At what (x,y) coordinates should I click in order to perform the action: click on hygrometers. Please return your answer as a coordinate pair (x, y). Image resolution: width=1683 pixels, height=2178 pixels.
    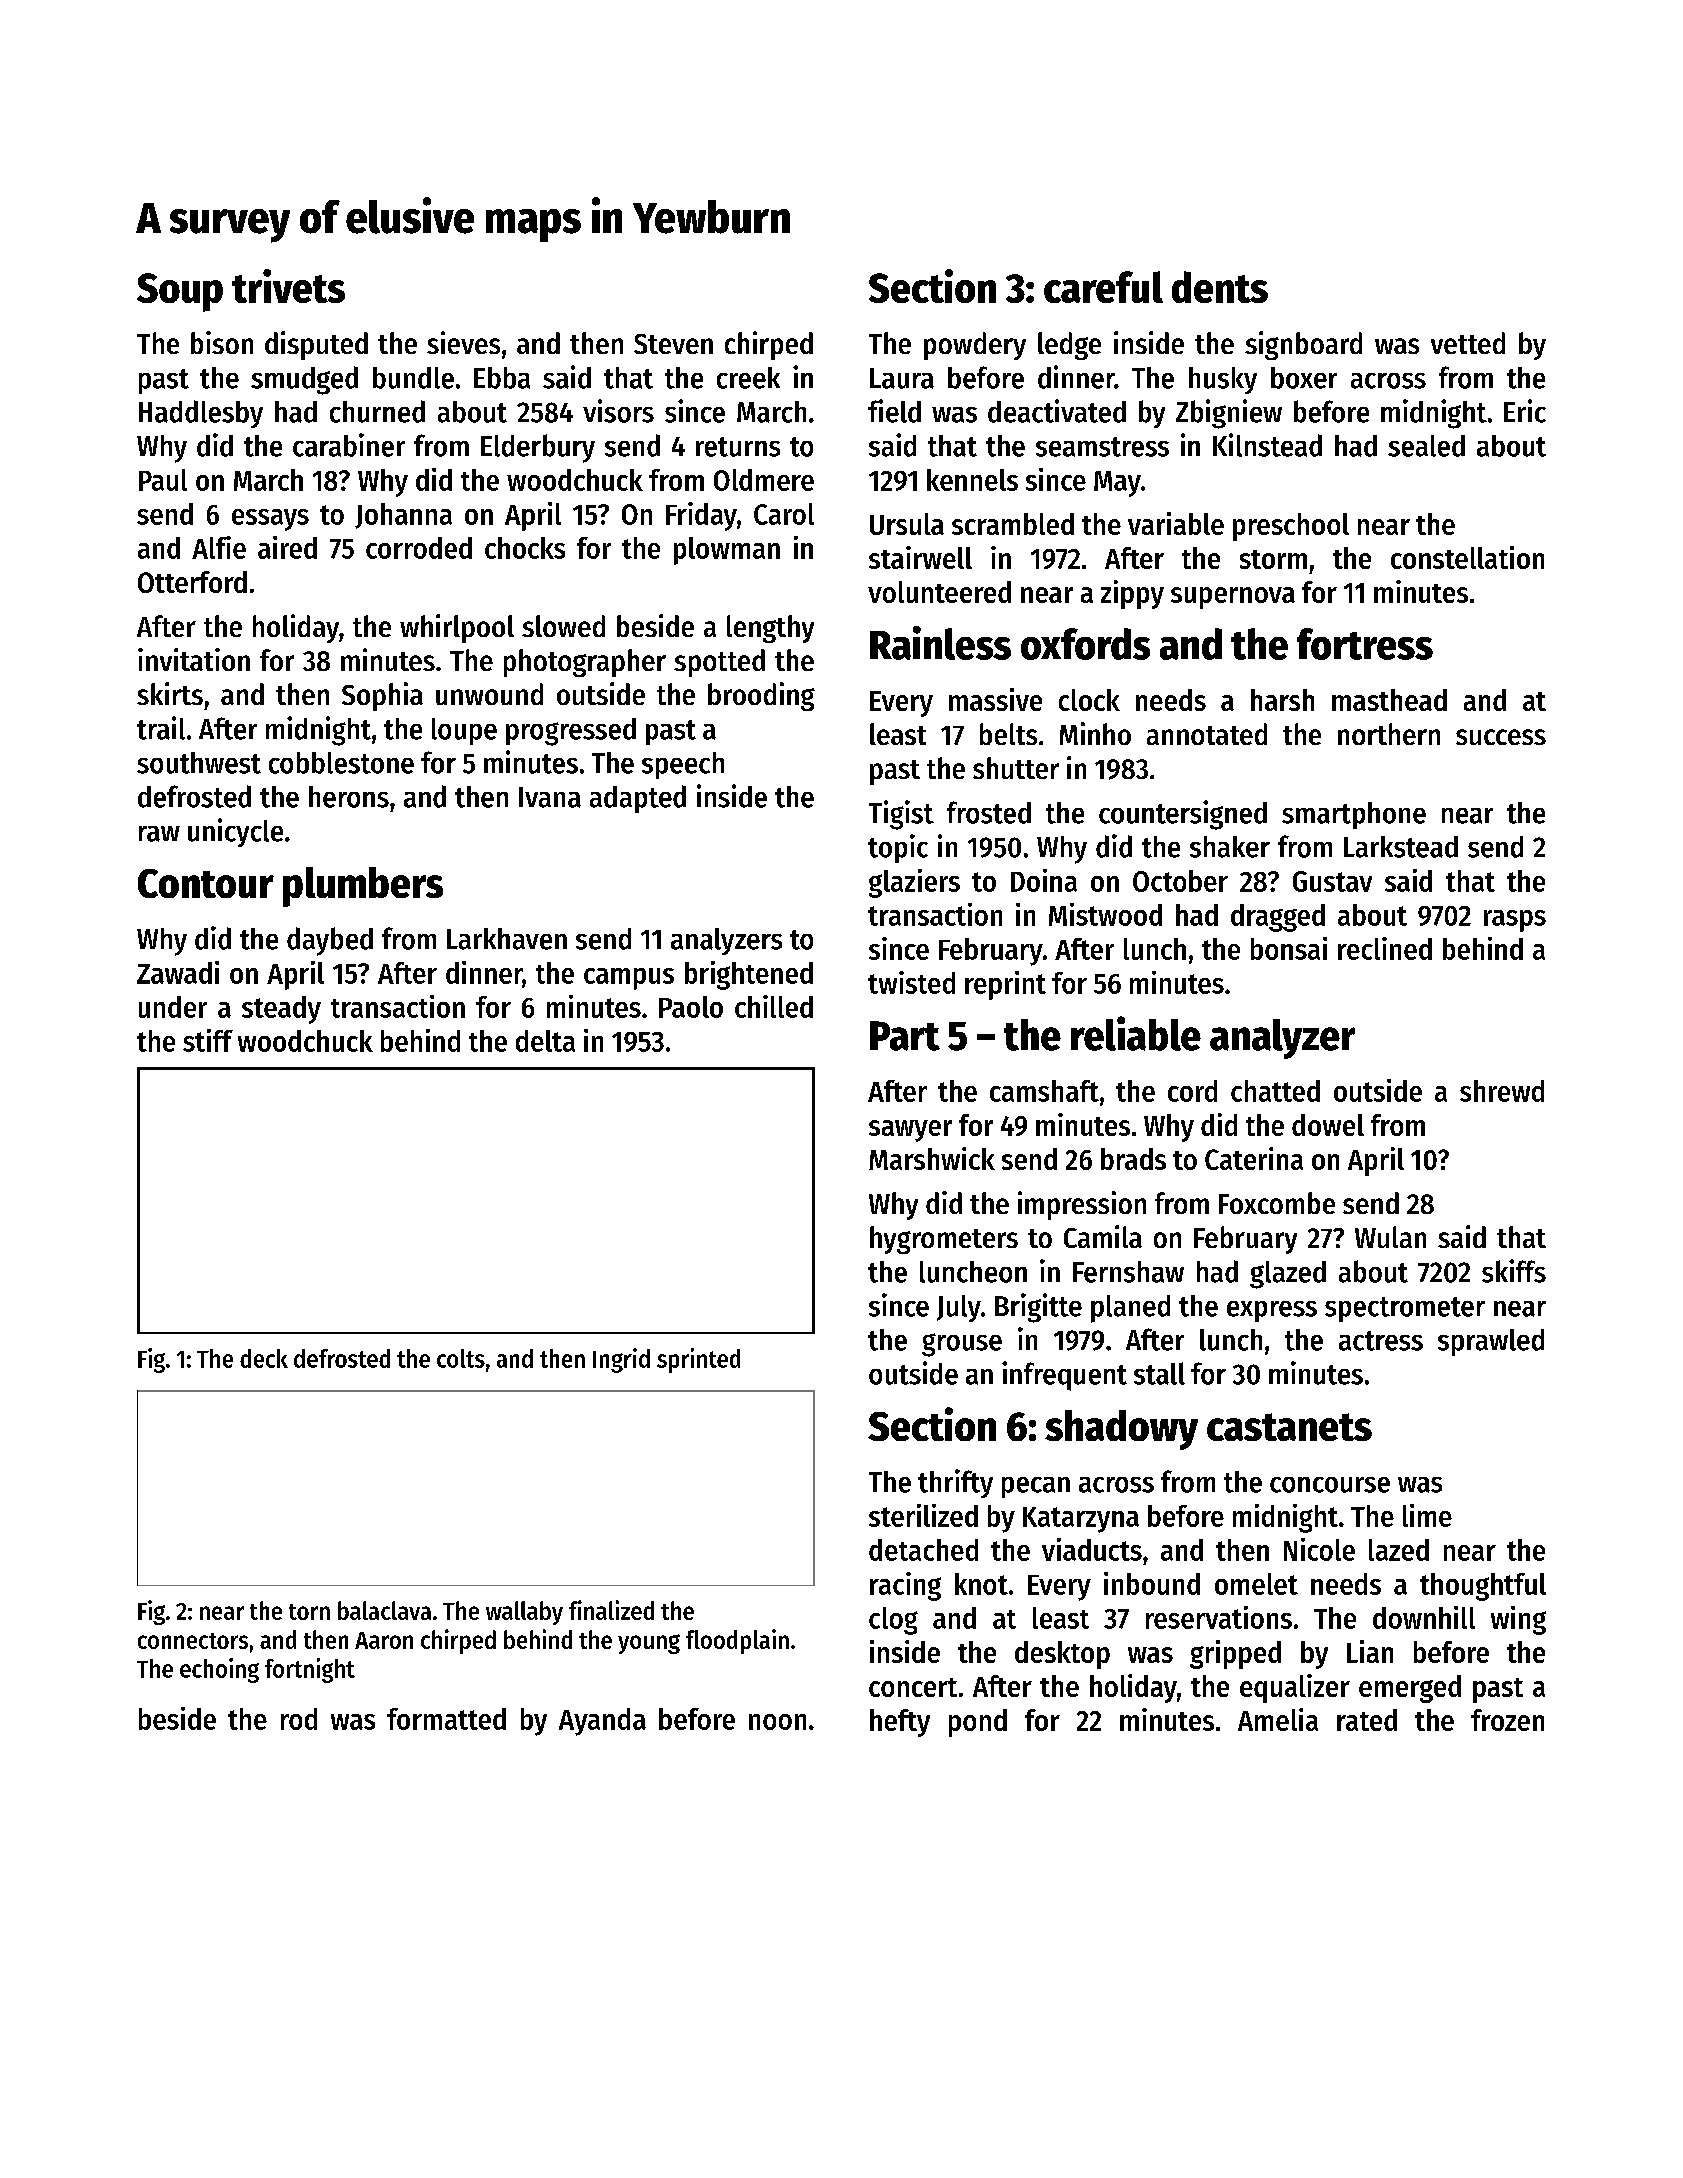
    Looking at the image, I should click on (944, 1240).
